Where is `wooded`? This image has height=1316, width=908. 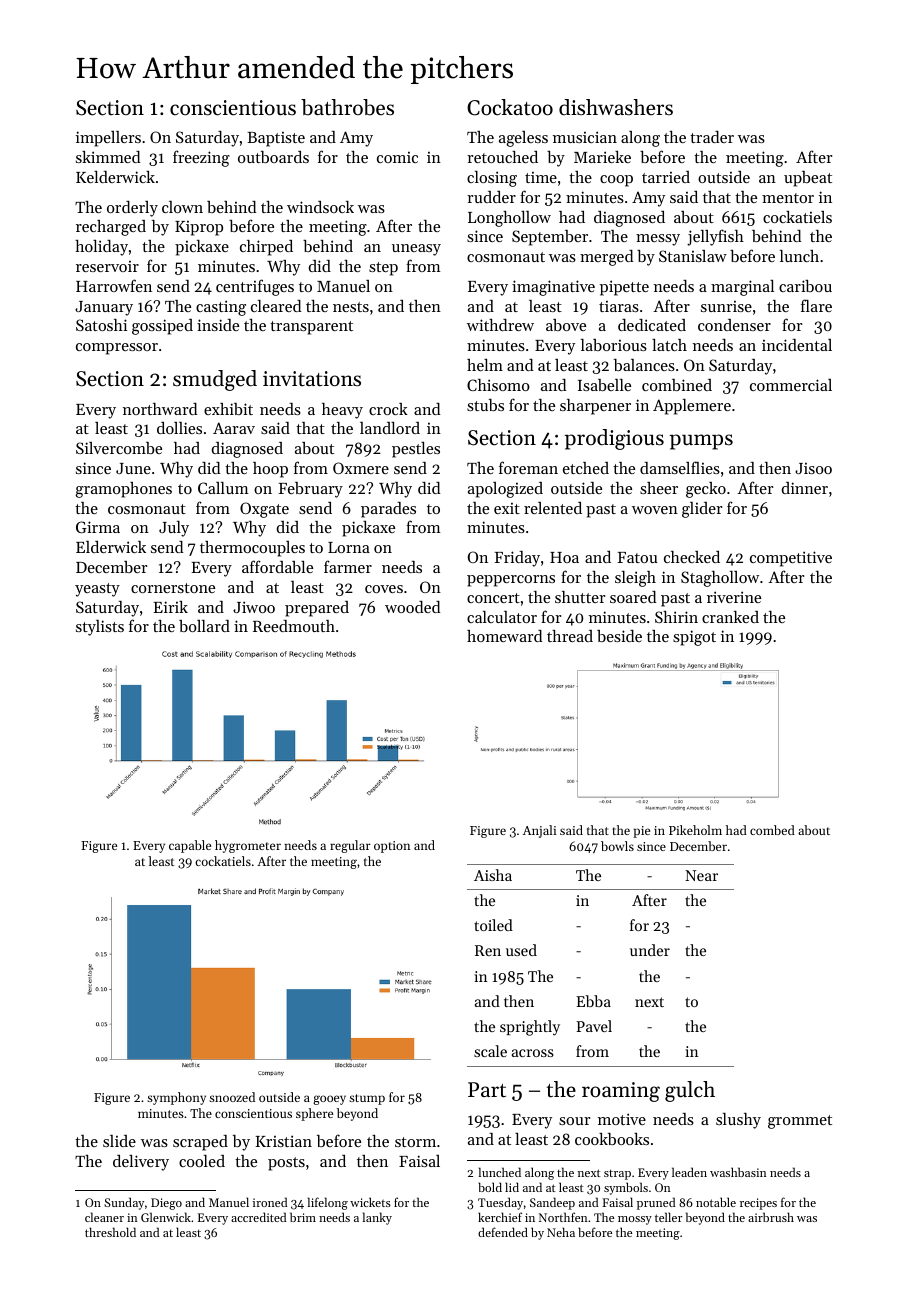 wooded is located at coordinates (413, 607).
